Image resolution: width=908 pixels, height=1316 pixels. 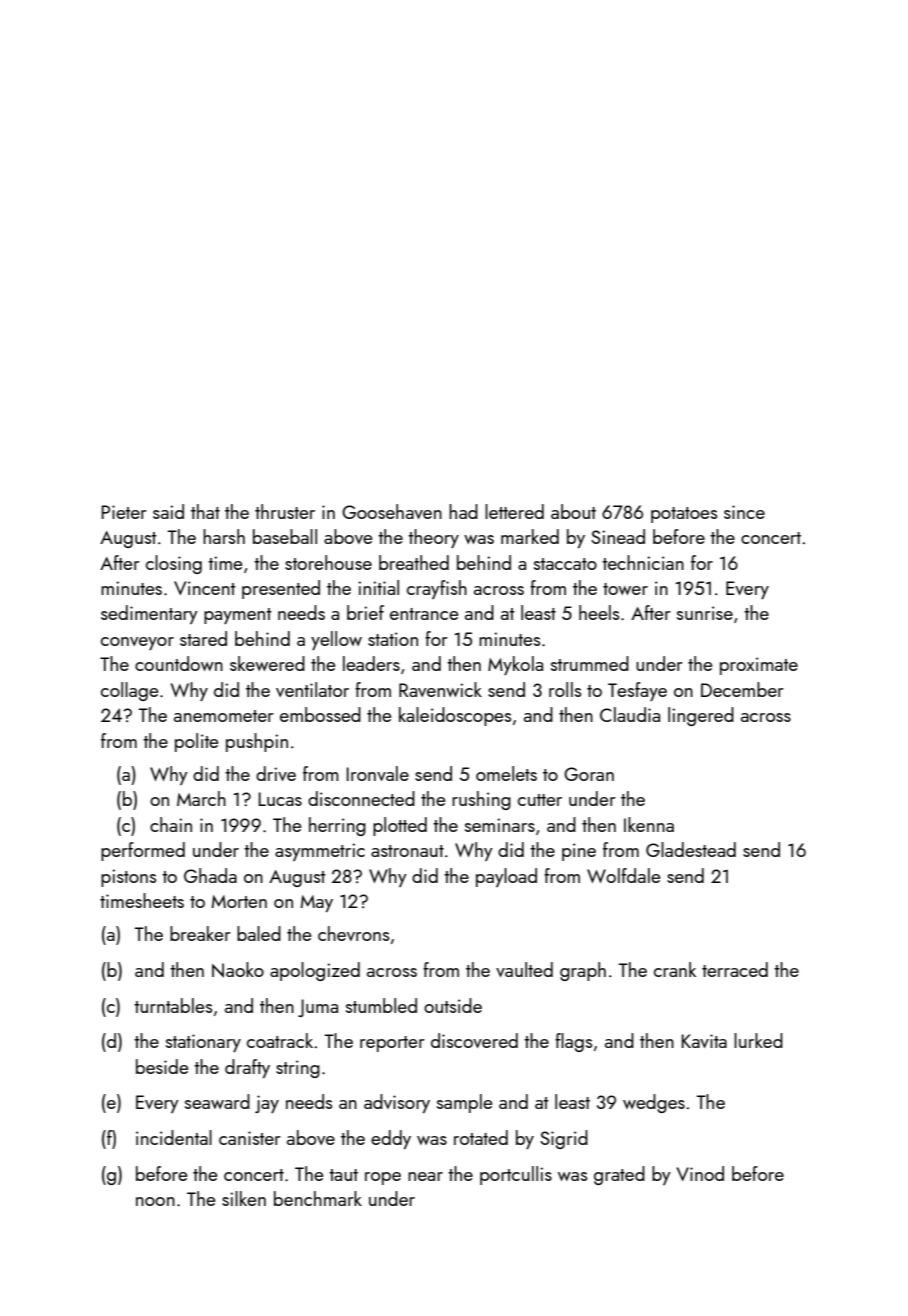 I want to click on rotated, so click(x=481, y=1137).
